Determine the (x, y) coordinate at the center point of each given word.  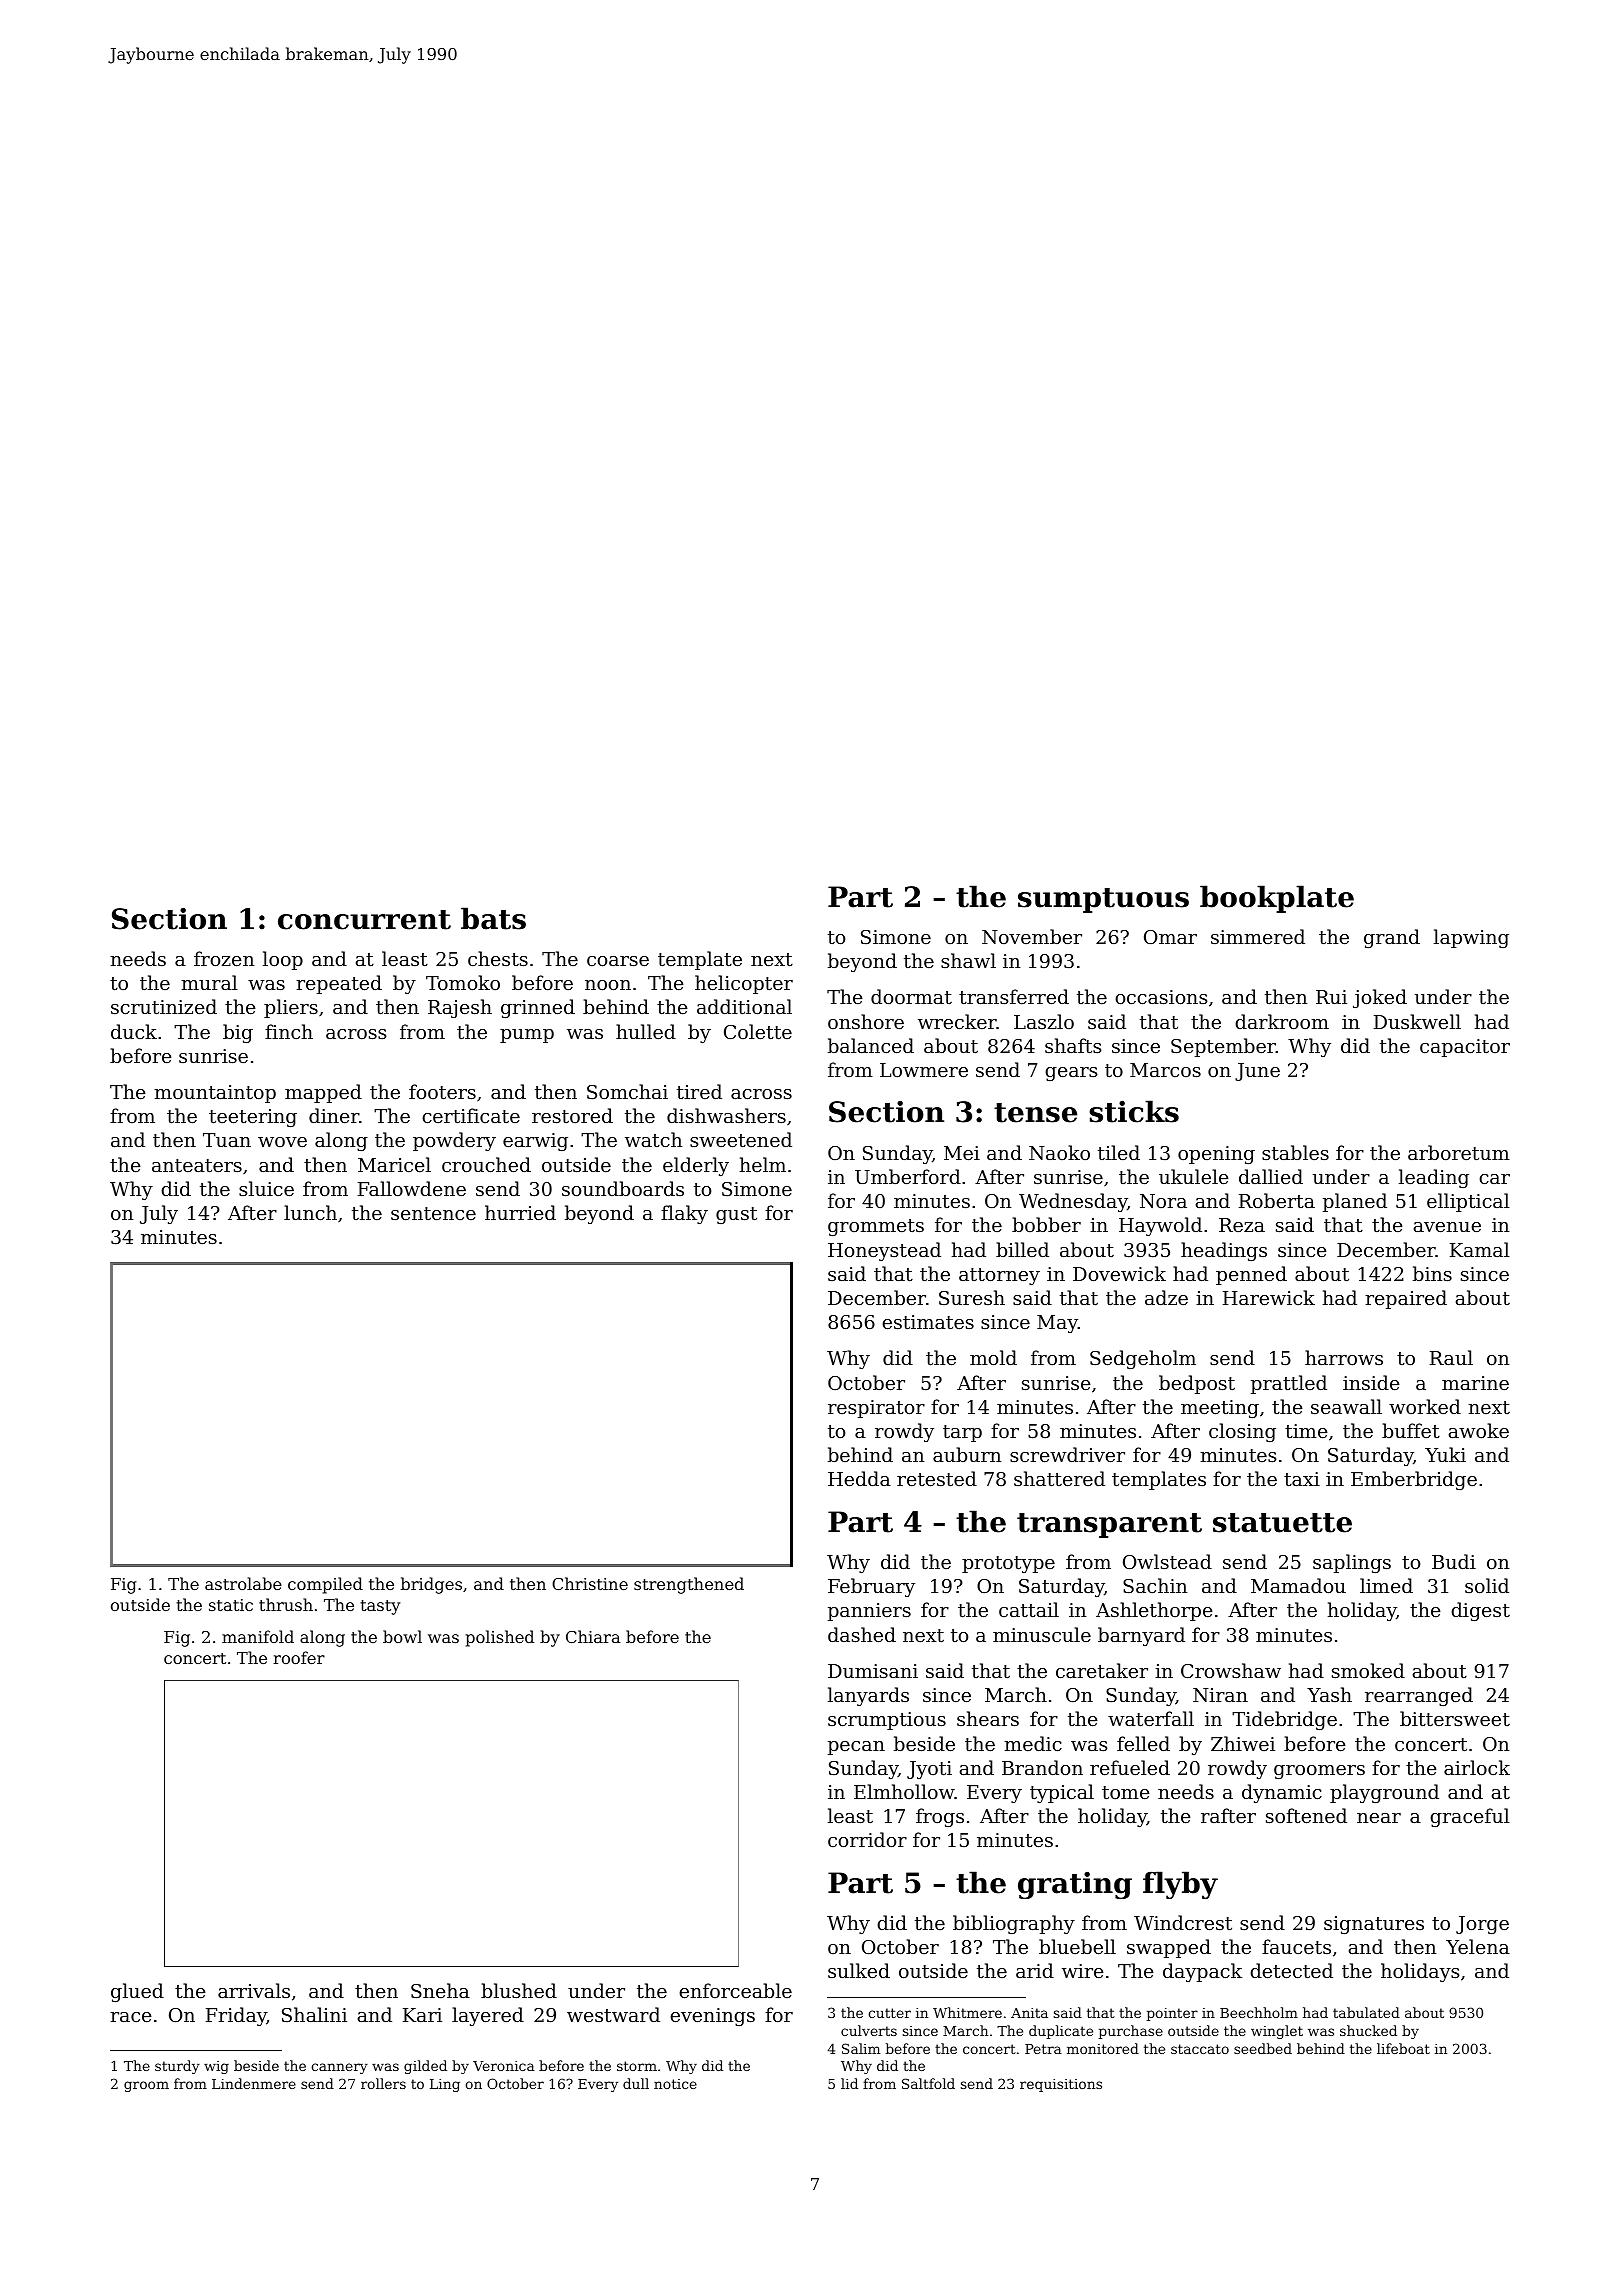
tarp (962, 1433)
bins (1432, 1273)
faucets (1296, 1946)
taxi (1302, 1479)
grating (1075, 1885)
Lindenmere (254, 2083)
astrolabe (243, 1583)
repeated (339, 984)
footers (442, 1091)
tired (699, 1091)
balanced (871, 1045)
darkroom (1282, 1021)
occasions (1161, 997)
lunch (310, 1212)
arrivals (254, 1990)
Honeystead (884, 1251)
